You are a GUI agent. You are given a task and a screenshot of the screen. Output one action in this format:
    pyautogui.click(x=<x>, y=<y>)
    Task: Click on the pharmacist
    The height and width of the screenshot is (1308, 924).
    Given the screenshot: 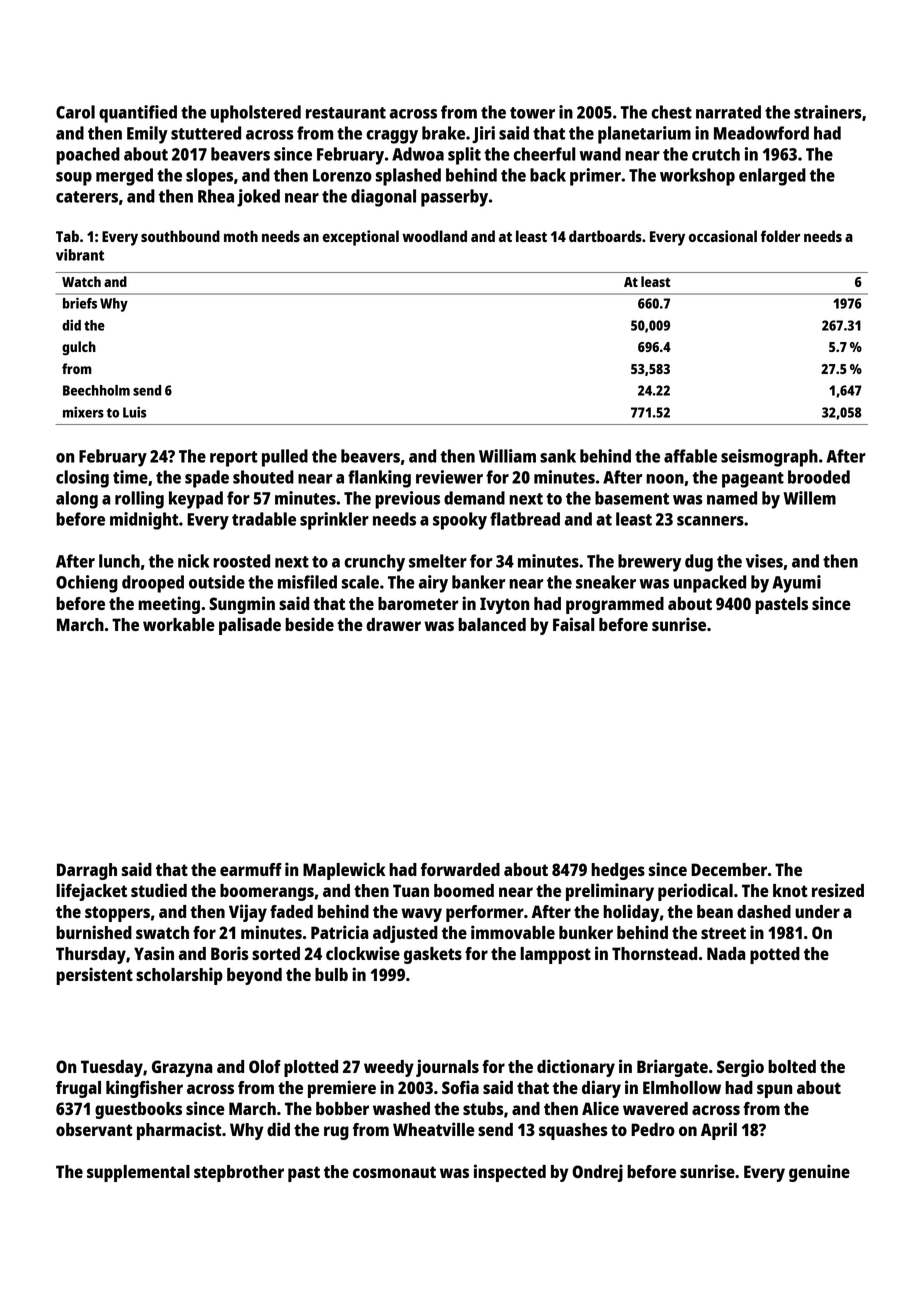 What is the action you would take?
    pyautogui.click(x=179, y=1131)
